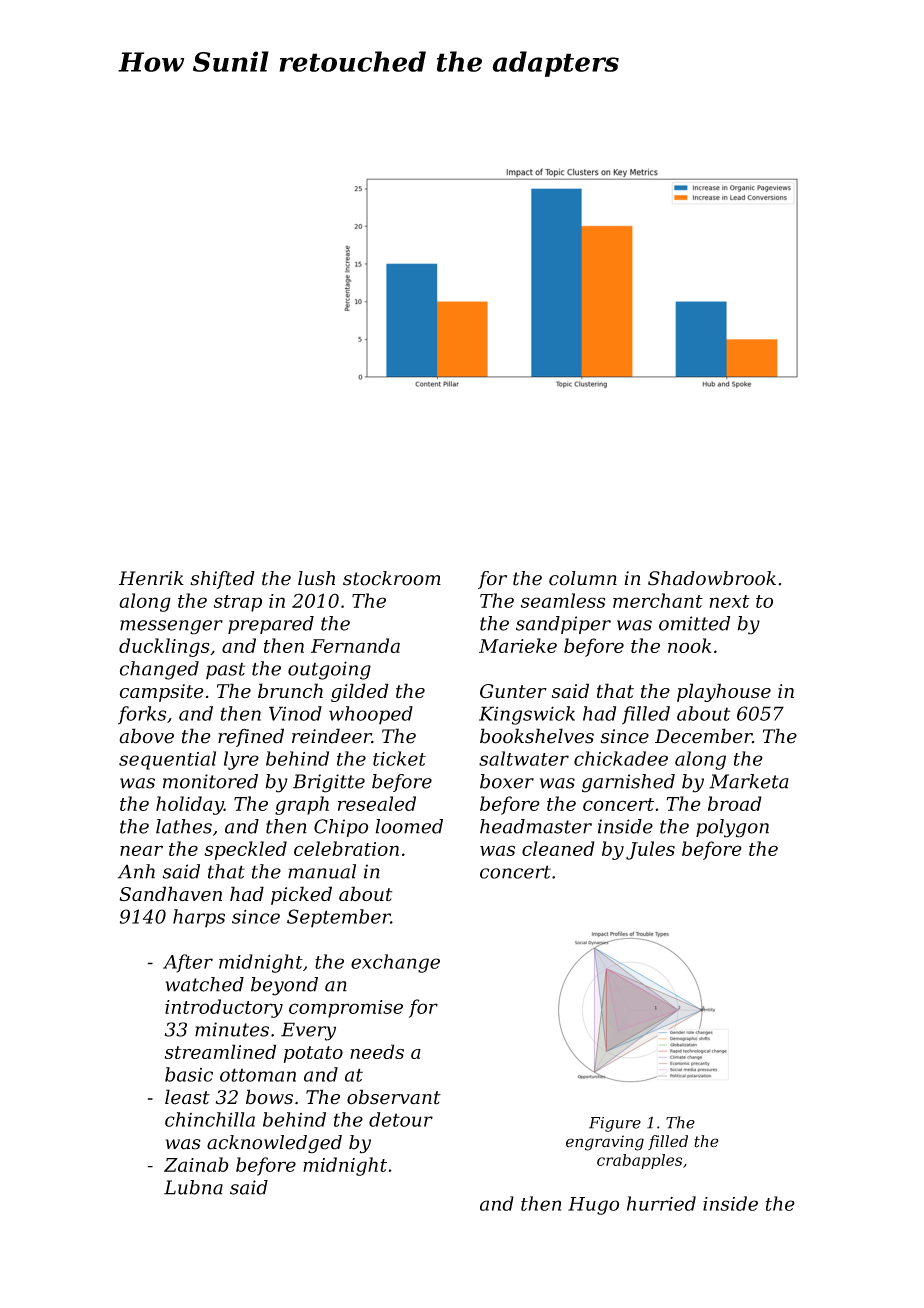 Image resolution: width=924 pixels, height=1308 pixels. I want to click on above, so click(146, 736).
